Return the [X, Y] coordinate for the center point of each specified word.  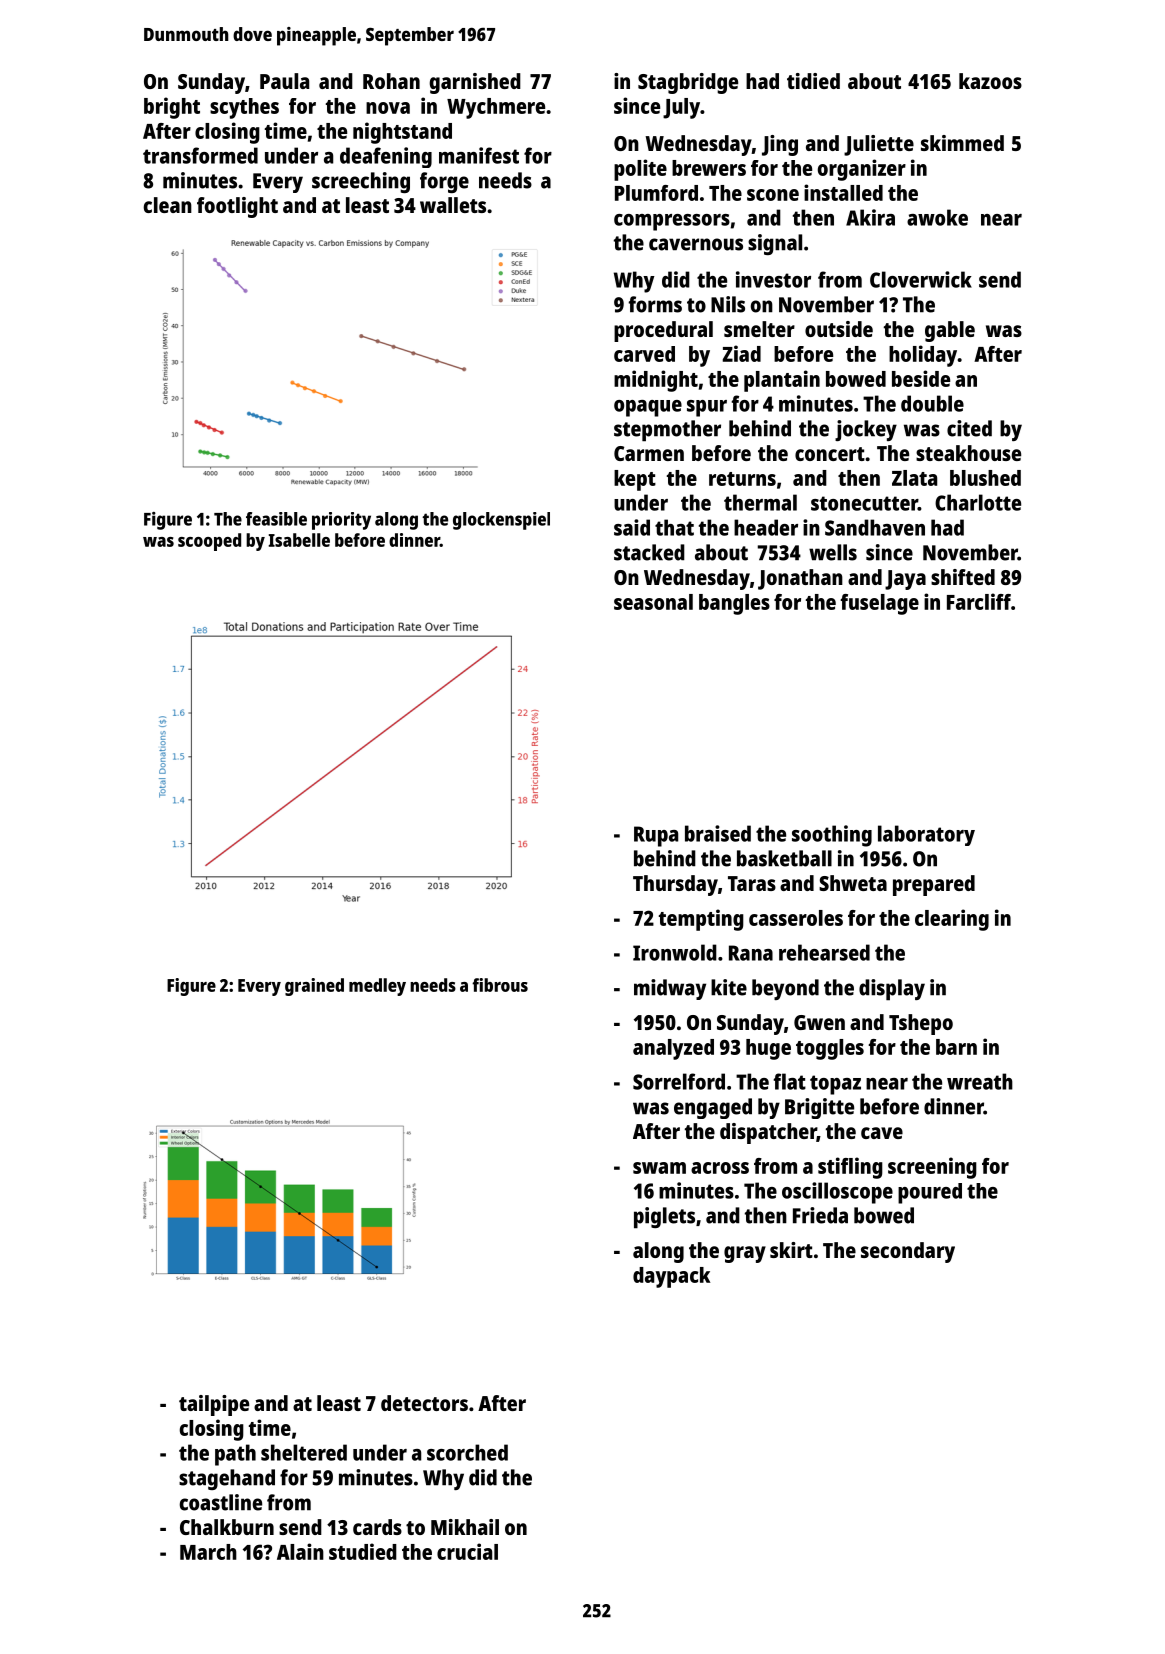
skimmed [962, 143]
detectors [424, 1403]
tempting [701, 920]
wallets [453, 205]
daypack [671, 1277]
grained [314, 987]
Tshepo [921, 1024]
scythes [244, 108]
